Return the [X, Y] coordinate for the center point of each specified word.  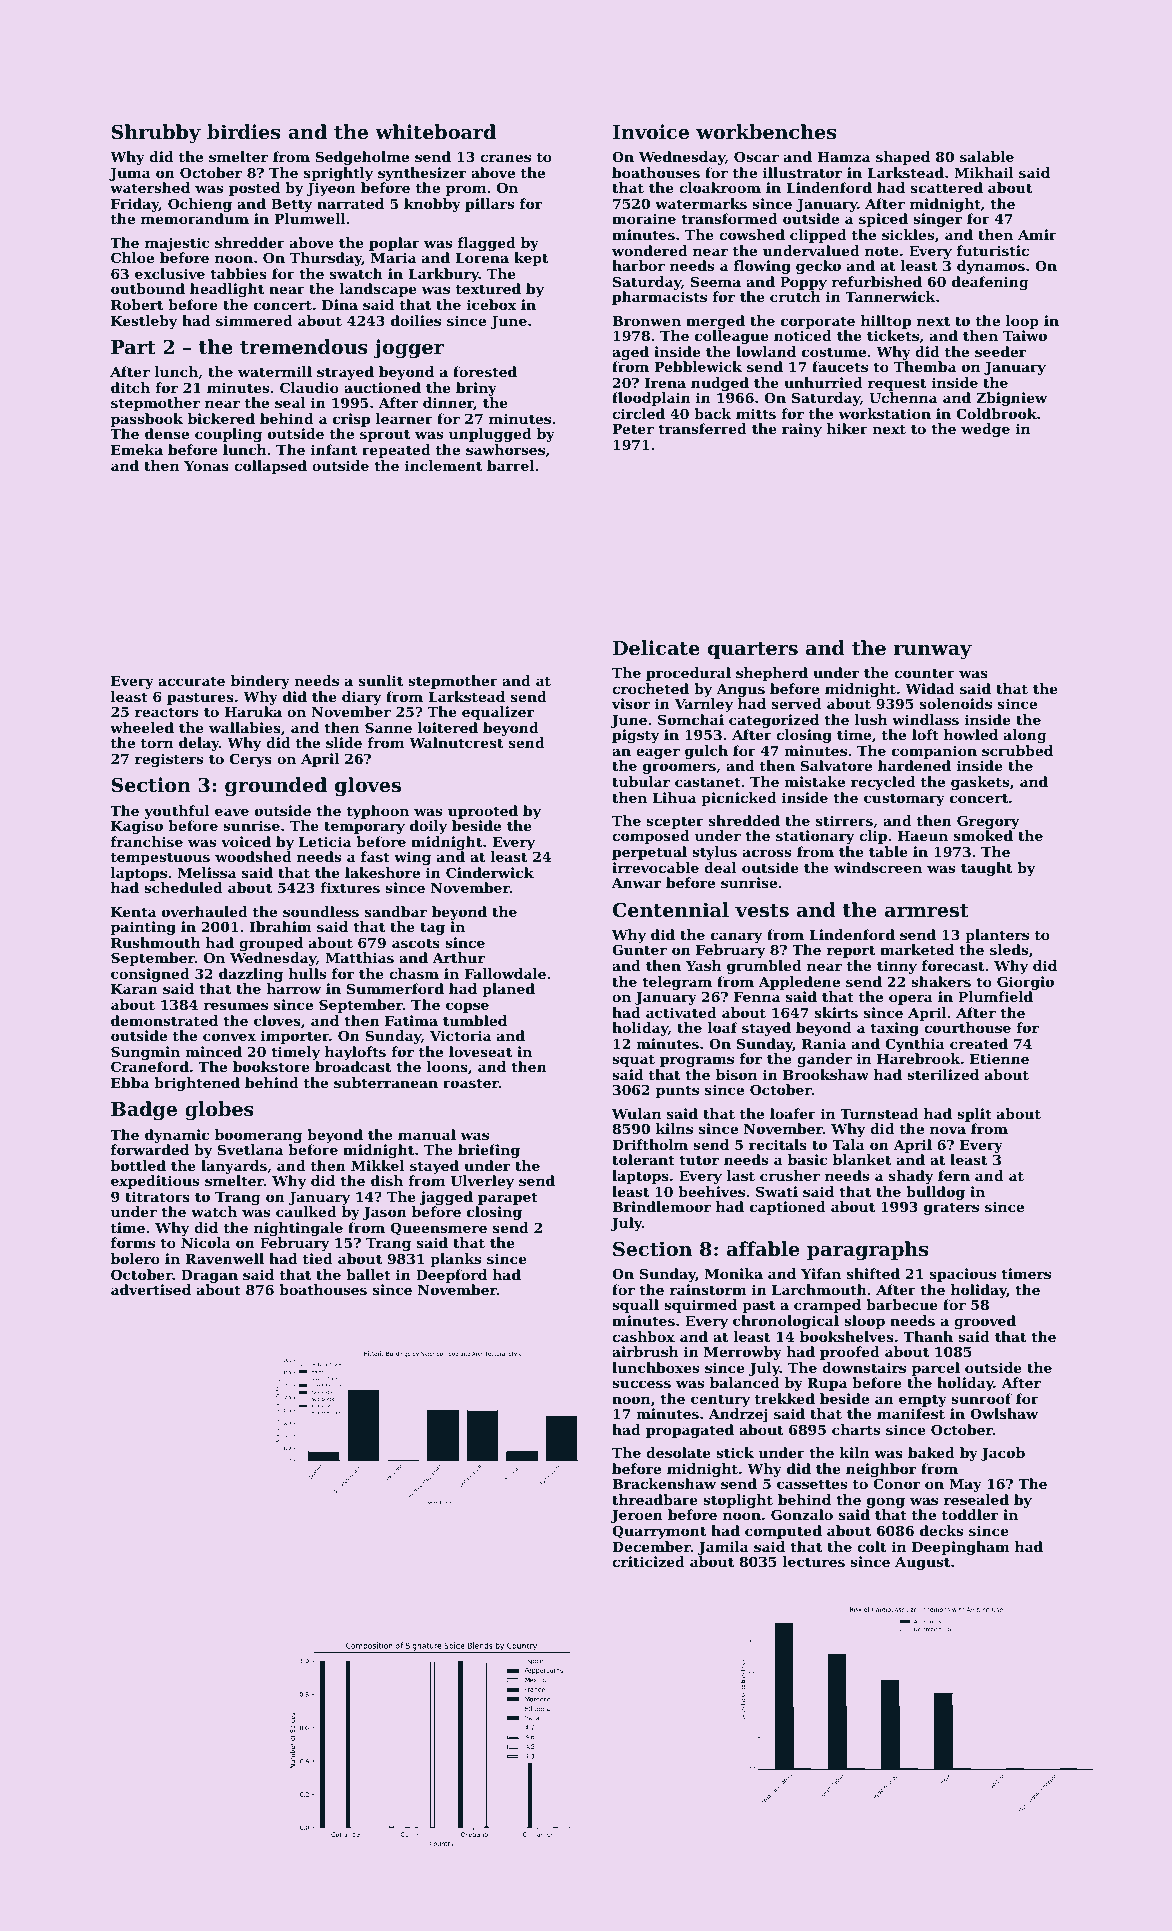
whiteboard [435, 132]
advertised [151, 1289]
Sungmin [145, 1053]
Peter [633, 429]
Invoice [651, 131]
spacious [963, 1275]
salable [987, 156]
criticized [648, 1561]
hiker [847, 428]
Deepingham [961, 1548]
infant [334, 449]
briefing [489, 1151]
